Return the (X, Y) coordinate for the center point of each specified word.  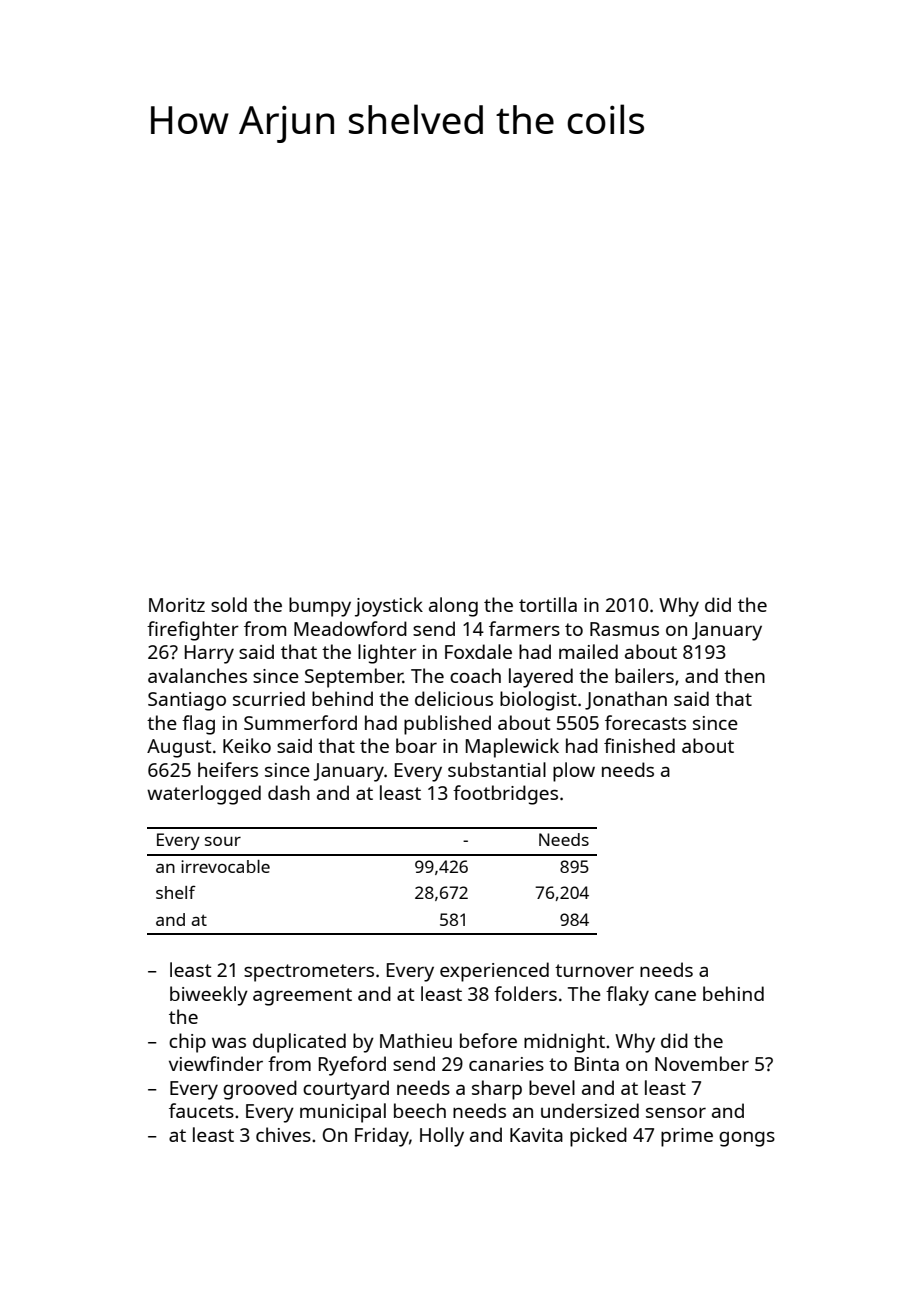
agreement (302, 997)
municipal (343, 1113)
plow (574, 772)
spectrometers (309, 973)
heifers (228, 769)
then (744, 675)
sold (229, 604)
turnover (594, 970)
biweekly (209, 996)
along (453, 607)
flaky (627, 996)
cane (675, 996)
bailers (644, 675)
